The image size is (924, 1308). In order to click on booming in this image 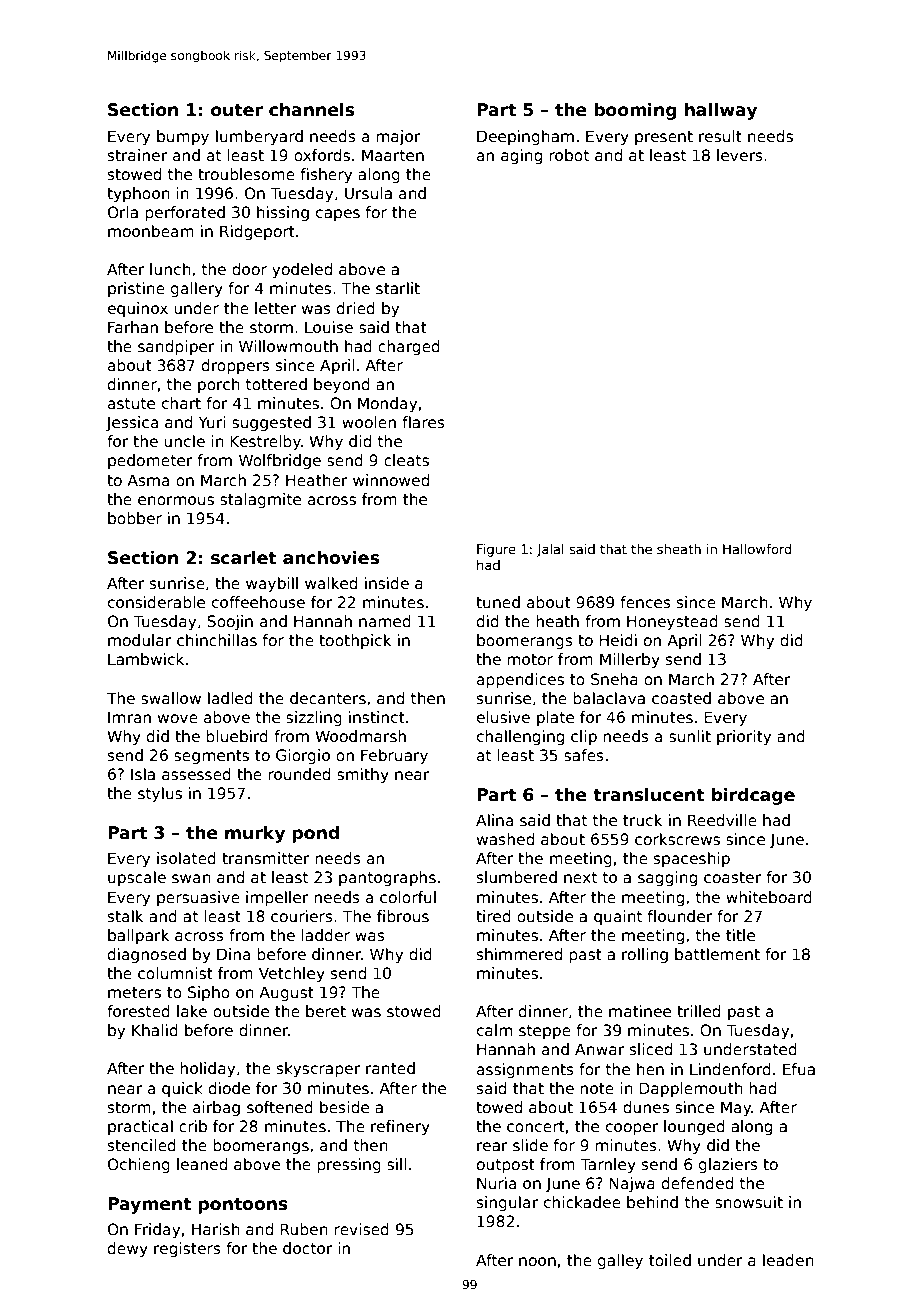, I will do `click(635, 111)`.
